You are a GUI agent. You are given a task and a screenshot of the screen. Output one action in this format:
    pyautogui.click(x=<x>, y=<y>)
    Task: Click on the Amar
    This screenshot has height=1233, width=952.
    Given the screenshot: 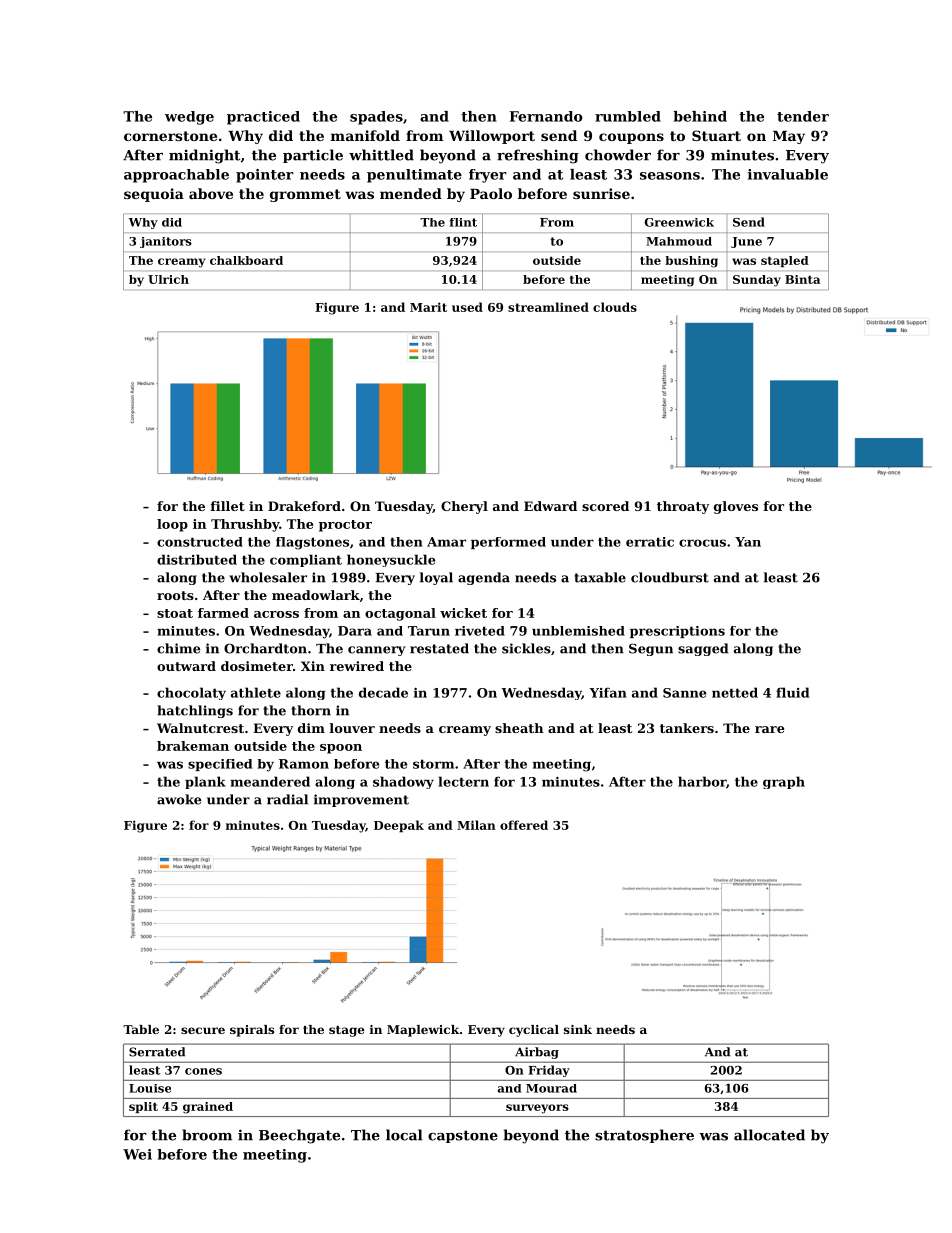 What is the action you would take?
    pyautogui.click(x=446, y=542)
